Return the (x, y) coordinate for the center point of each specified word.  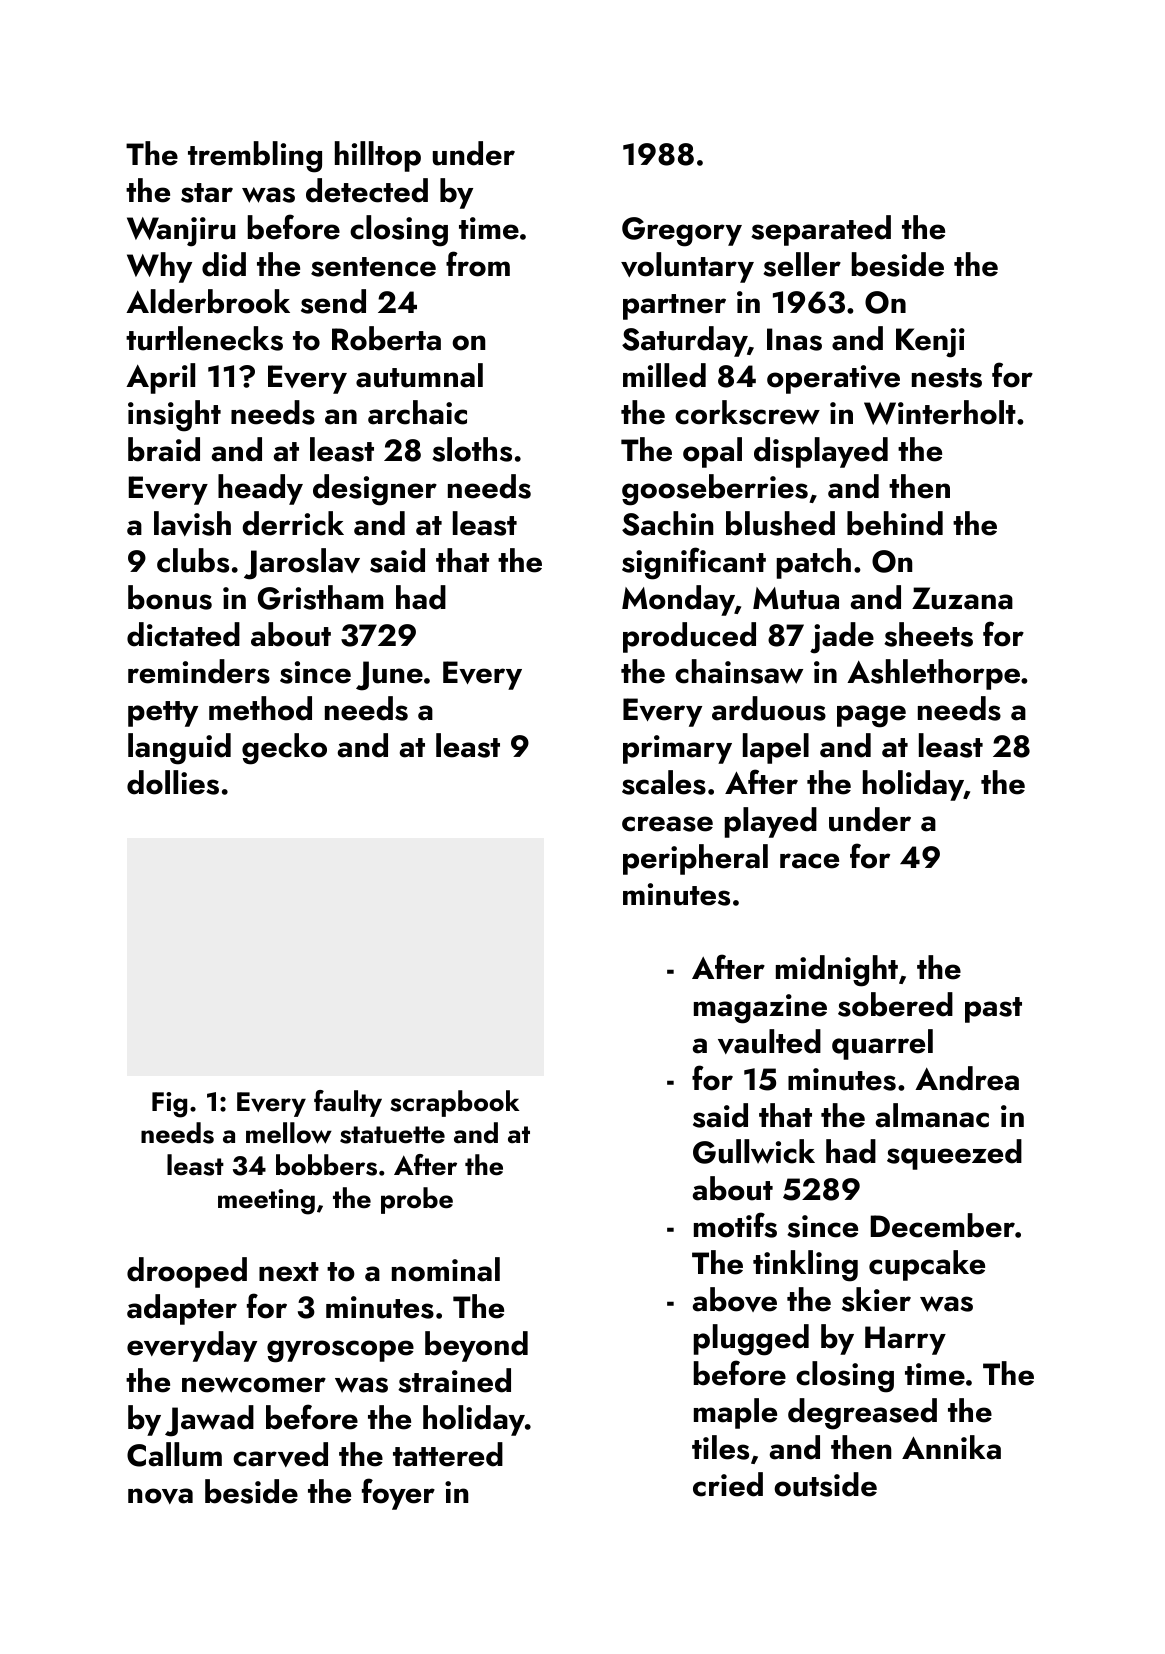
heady (260, 489)
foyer (398, 1494)
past (993, 1010)
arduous (769, 708)
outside (825, 1484)
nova (160, 1496)
